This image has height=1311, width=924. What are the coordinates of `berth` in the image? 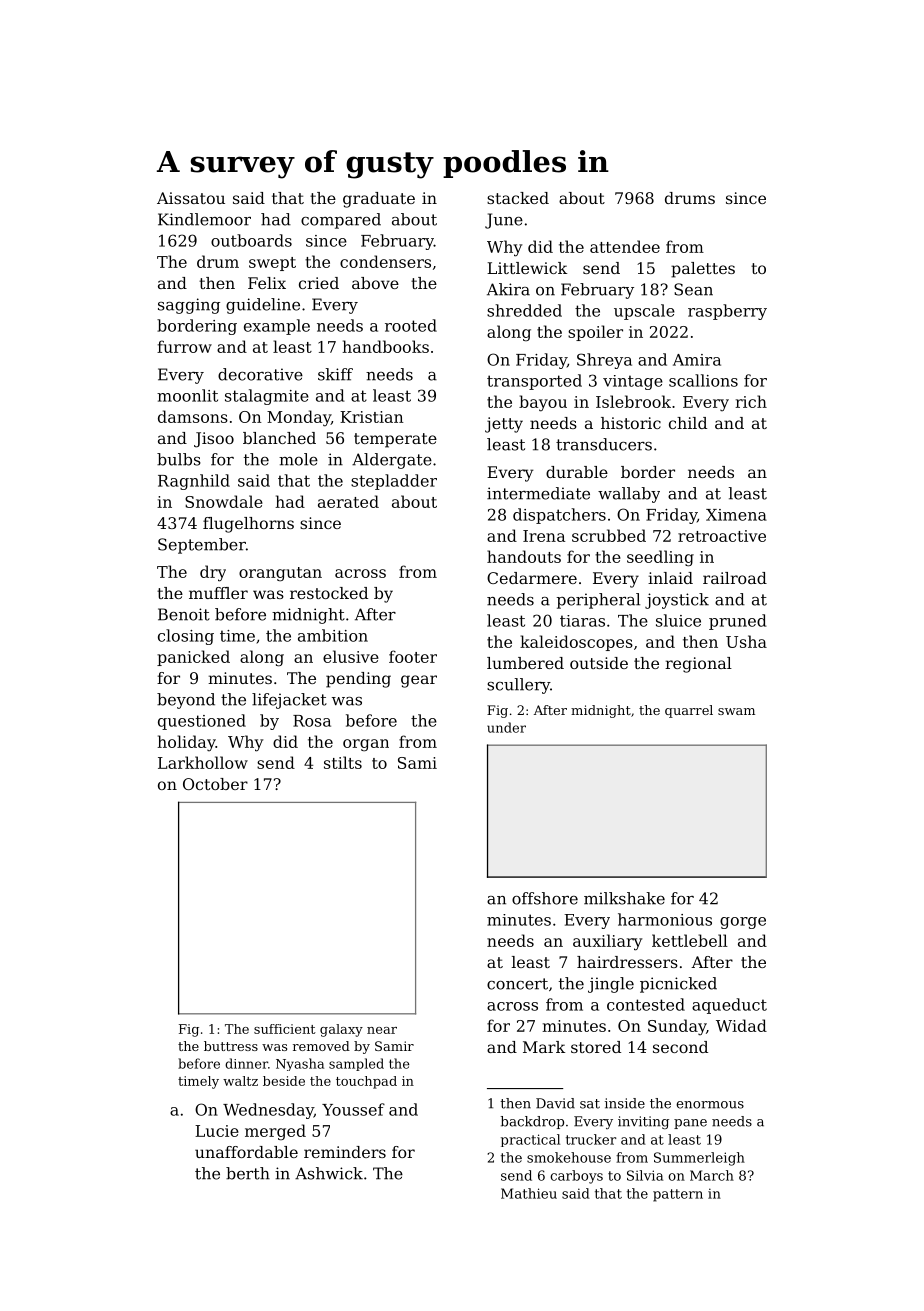 It's located at (248, 1173).
